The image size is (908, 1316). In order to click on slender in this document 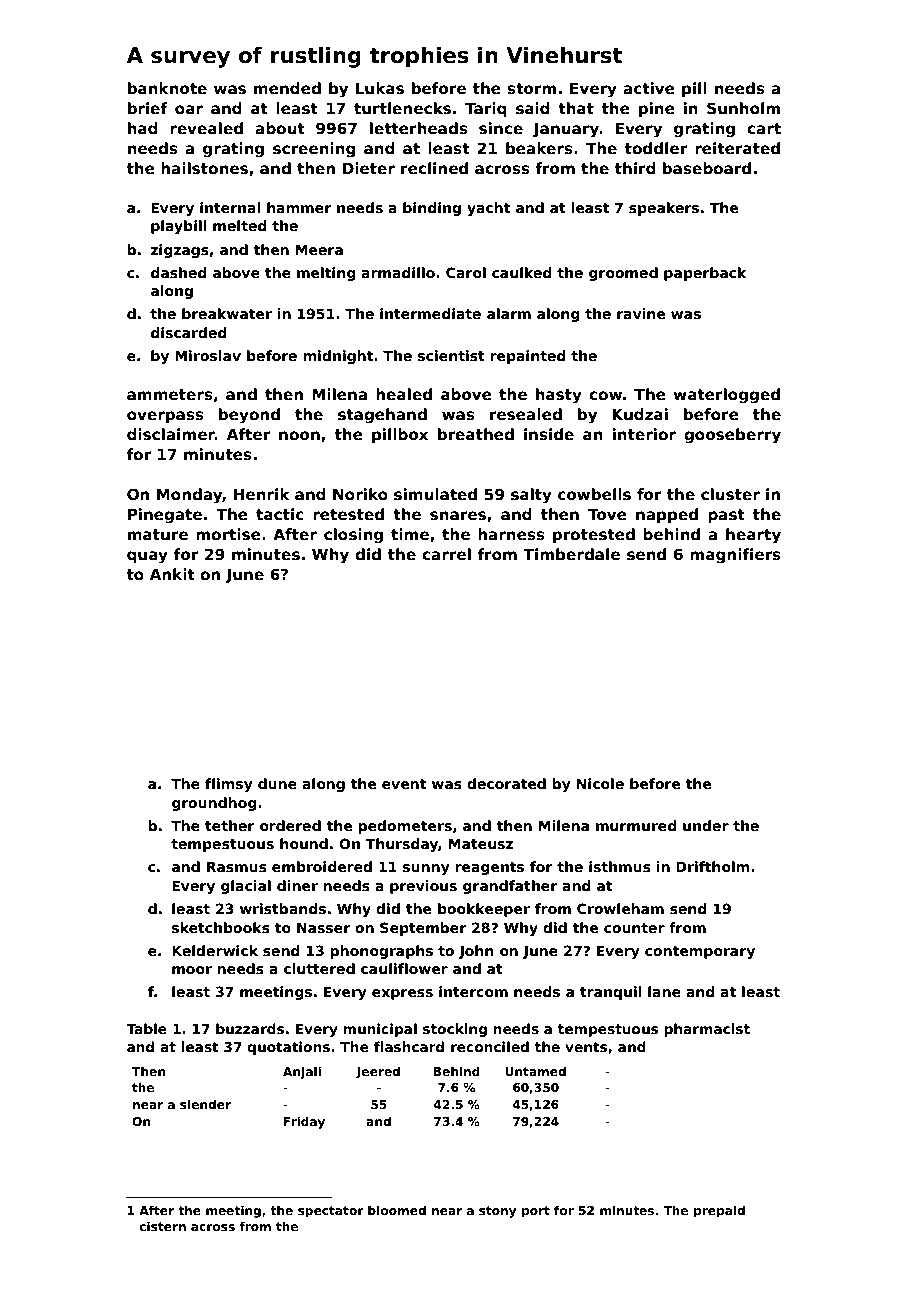, I will do `click(205, 1104)`.
